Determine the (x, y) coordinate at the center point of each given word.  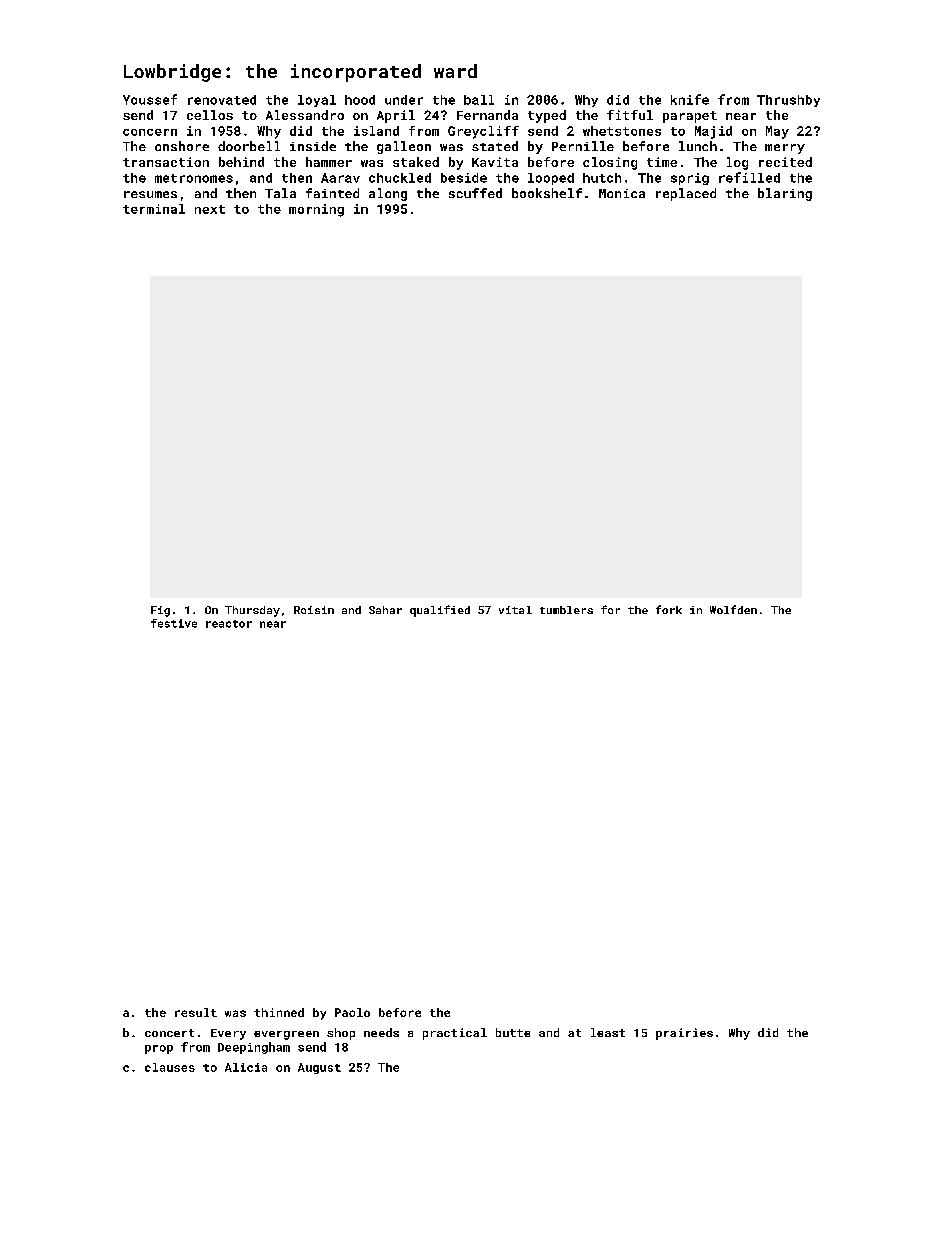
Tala (280, 193)
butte (513, 1032)
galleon (404, 147)
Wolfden (733, 609)
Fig (160, 611)
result (196, 1012)
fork (669, 609)
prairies (684, 1034)
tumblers (566, 610)
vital (515, 610)
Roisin (314, 610)
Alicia (246, 1067)
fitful (630, 115)
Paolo (352, 1012)
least (608, 1032)
